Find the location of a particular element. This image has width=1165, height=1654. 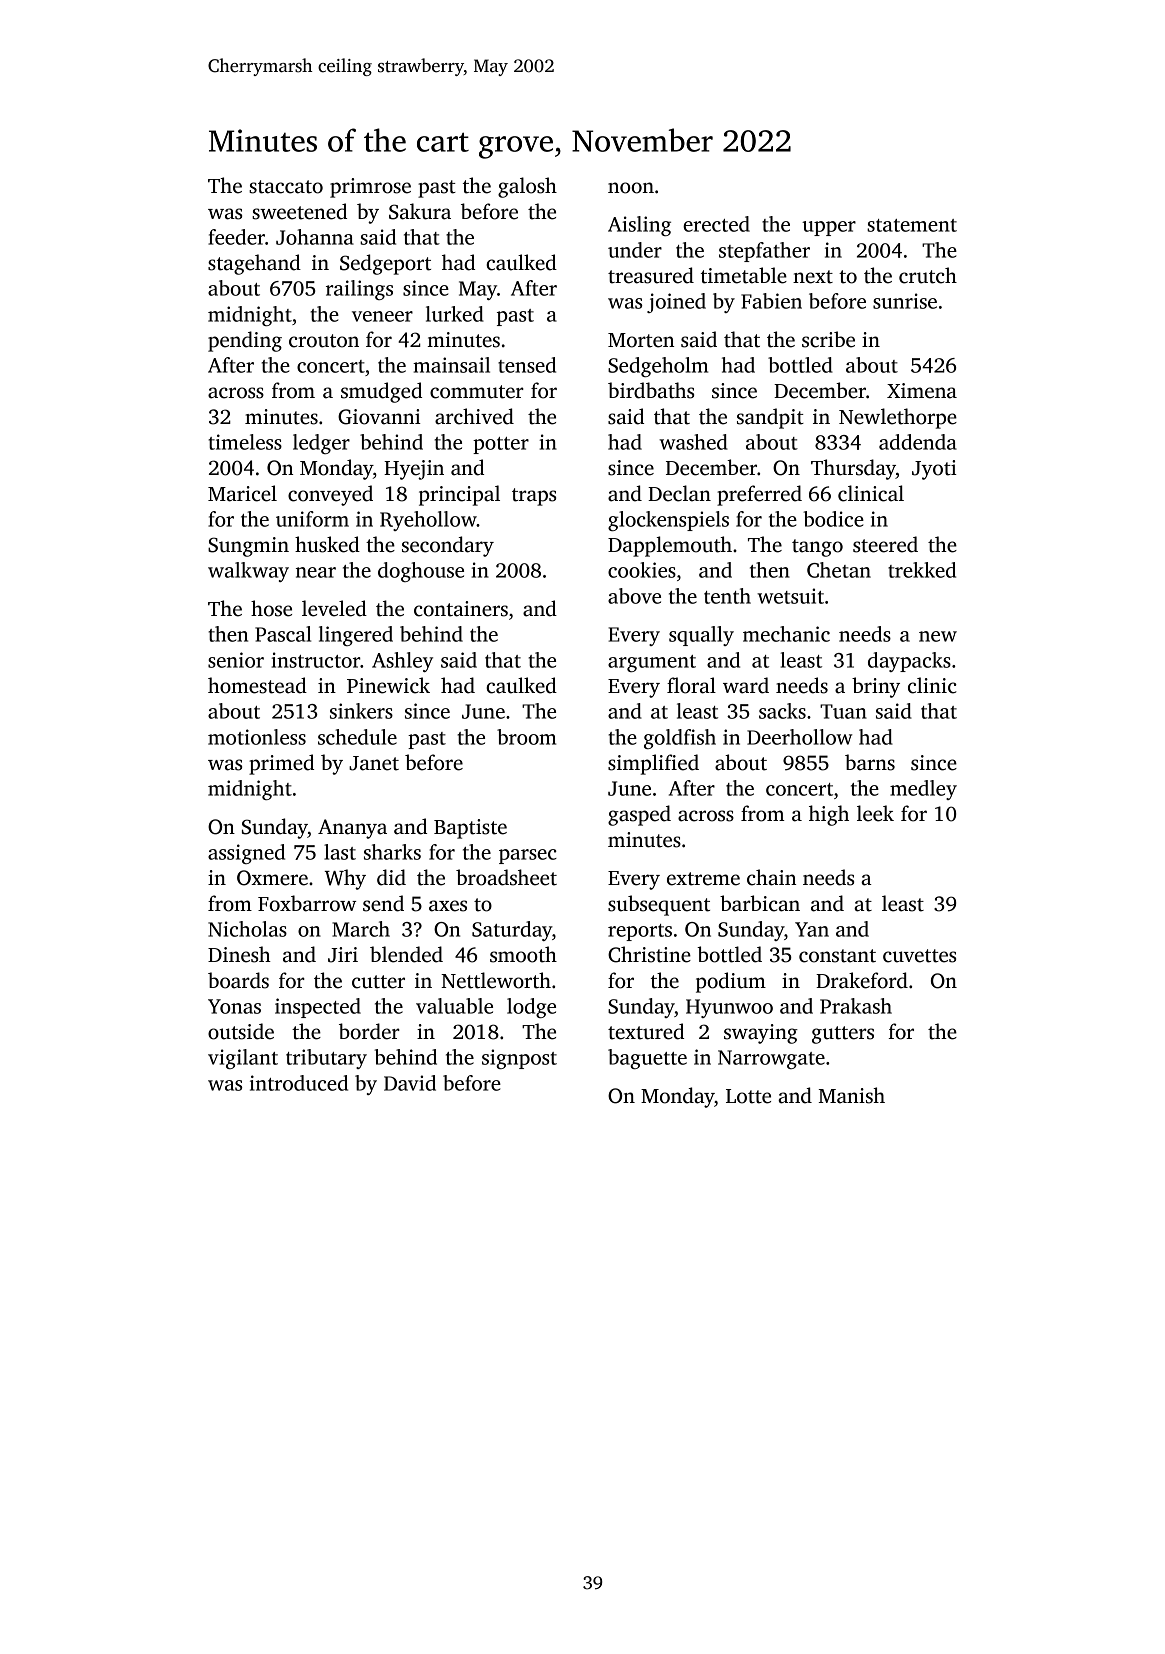

vigilant is located at coordinates (243, 1059).
